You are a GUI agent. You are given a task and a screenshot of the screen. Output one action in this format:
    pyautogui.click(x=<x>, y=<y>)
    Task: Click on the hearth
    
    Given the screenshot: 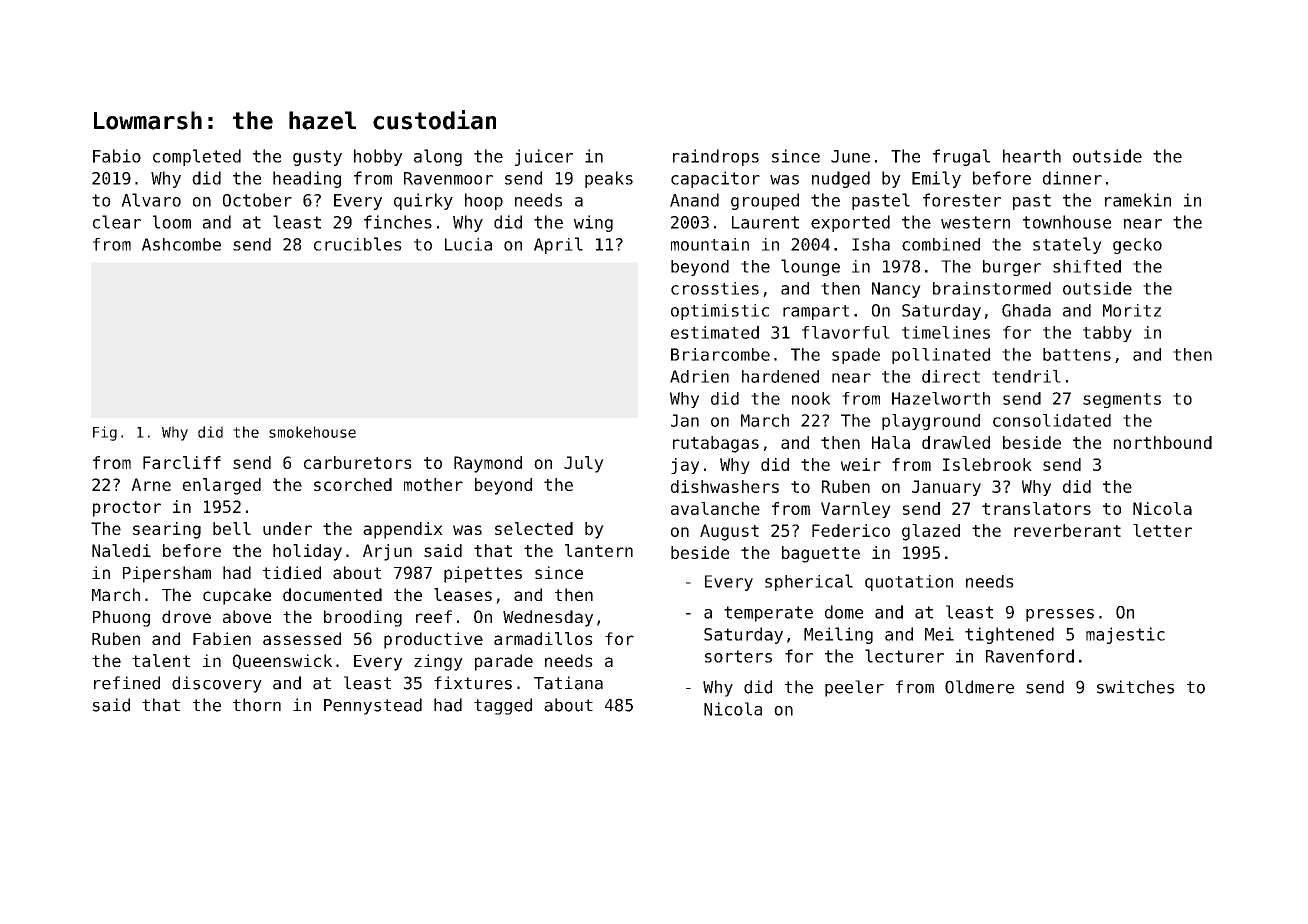 What is the action you would take?
    pyautogui.click(x=1032, y=156)
